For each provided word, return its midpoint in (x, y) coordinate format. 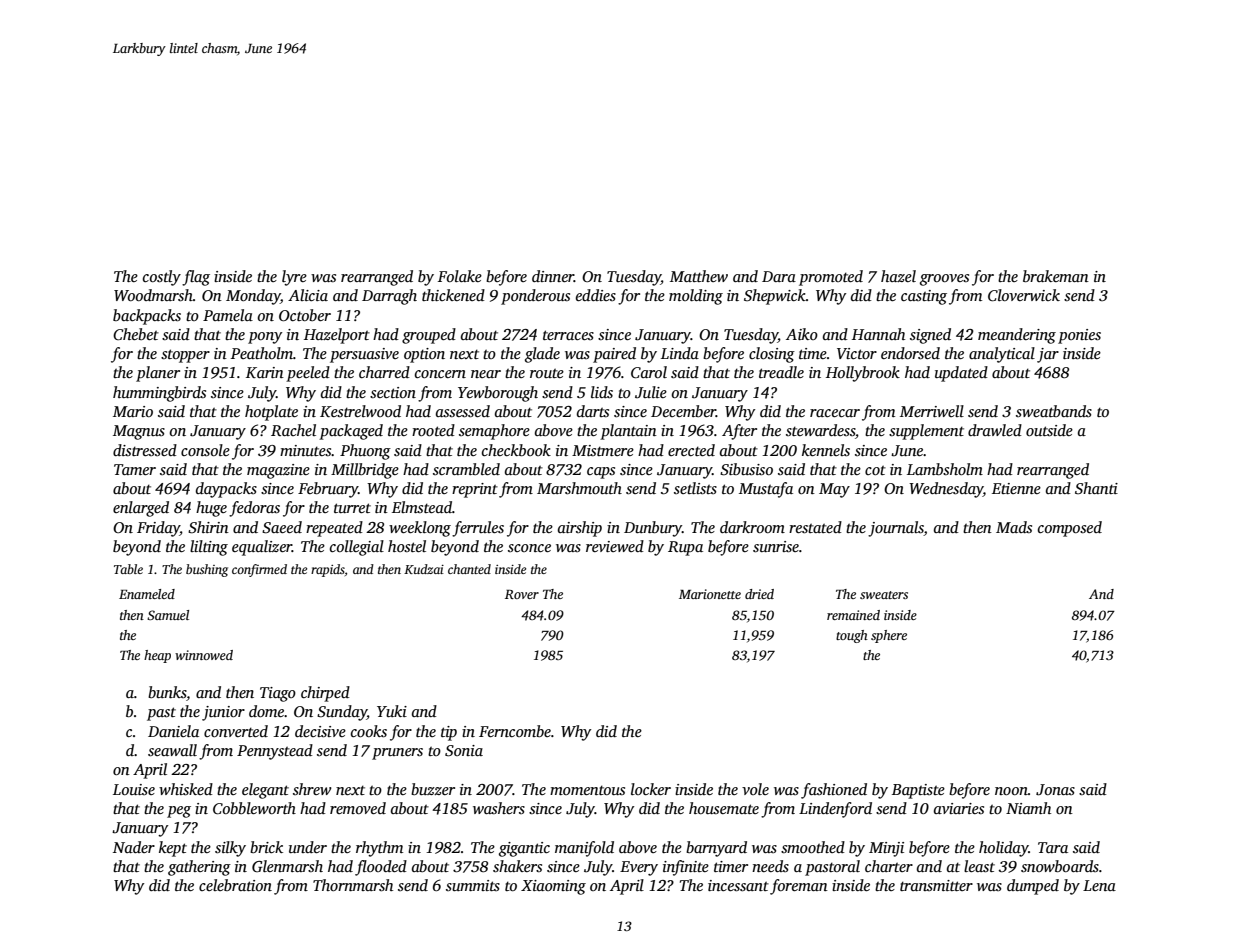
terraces (568, 335)
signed (930, 336)
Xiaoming (553, 887)
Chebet (136, 334)
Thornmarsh (353, 885)
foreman (799, 887)
